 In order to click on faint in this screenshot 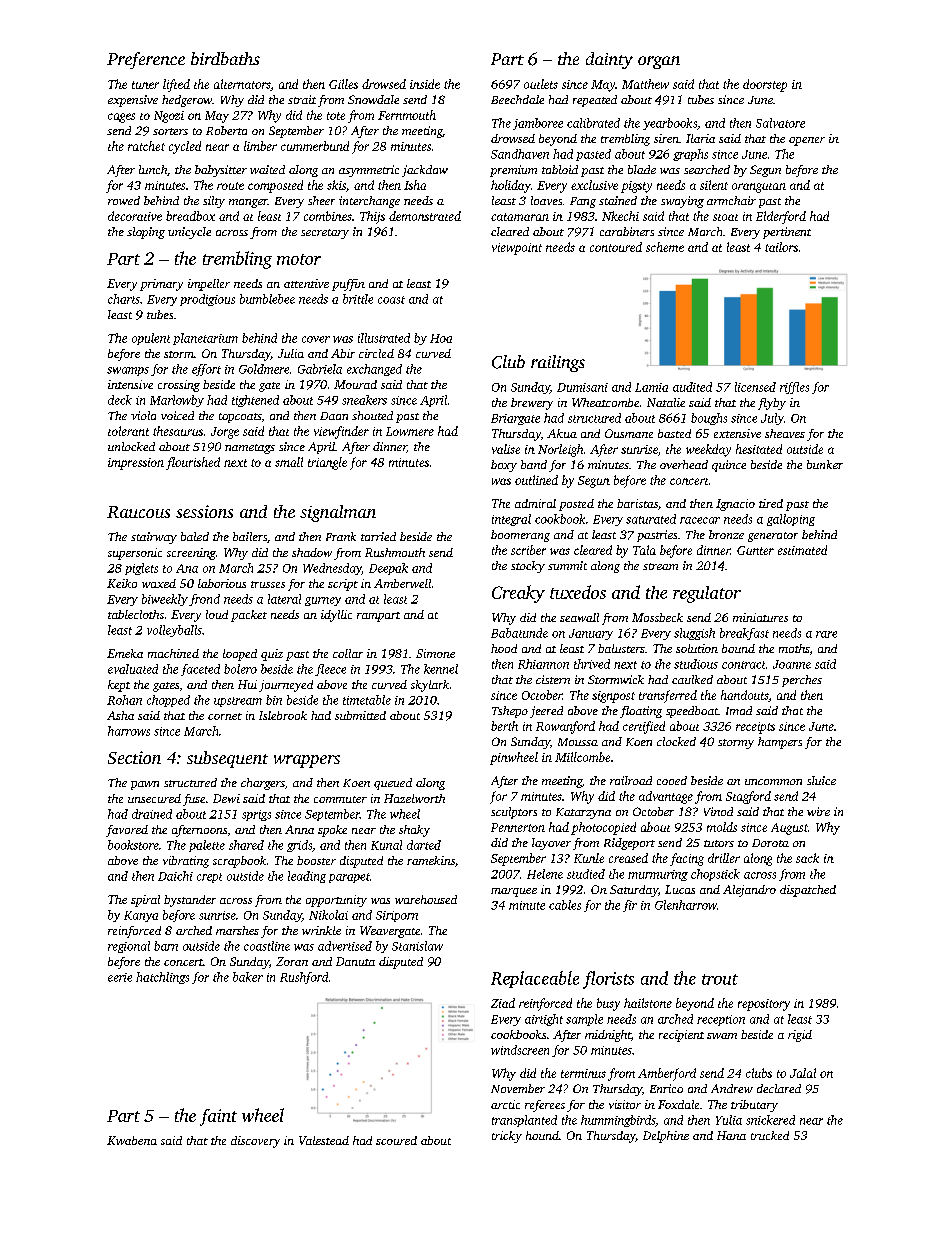, I will do `click(218, 1117)`.
